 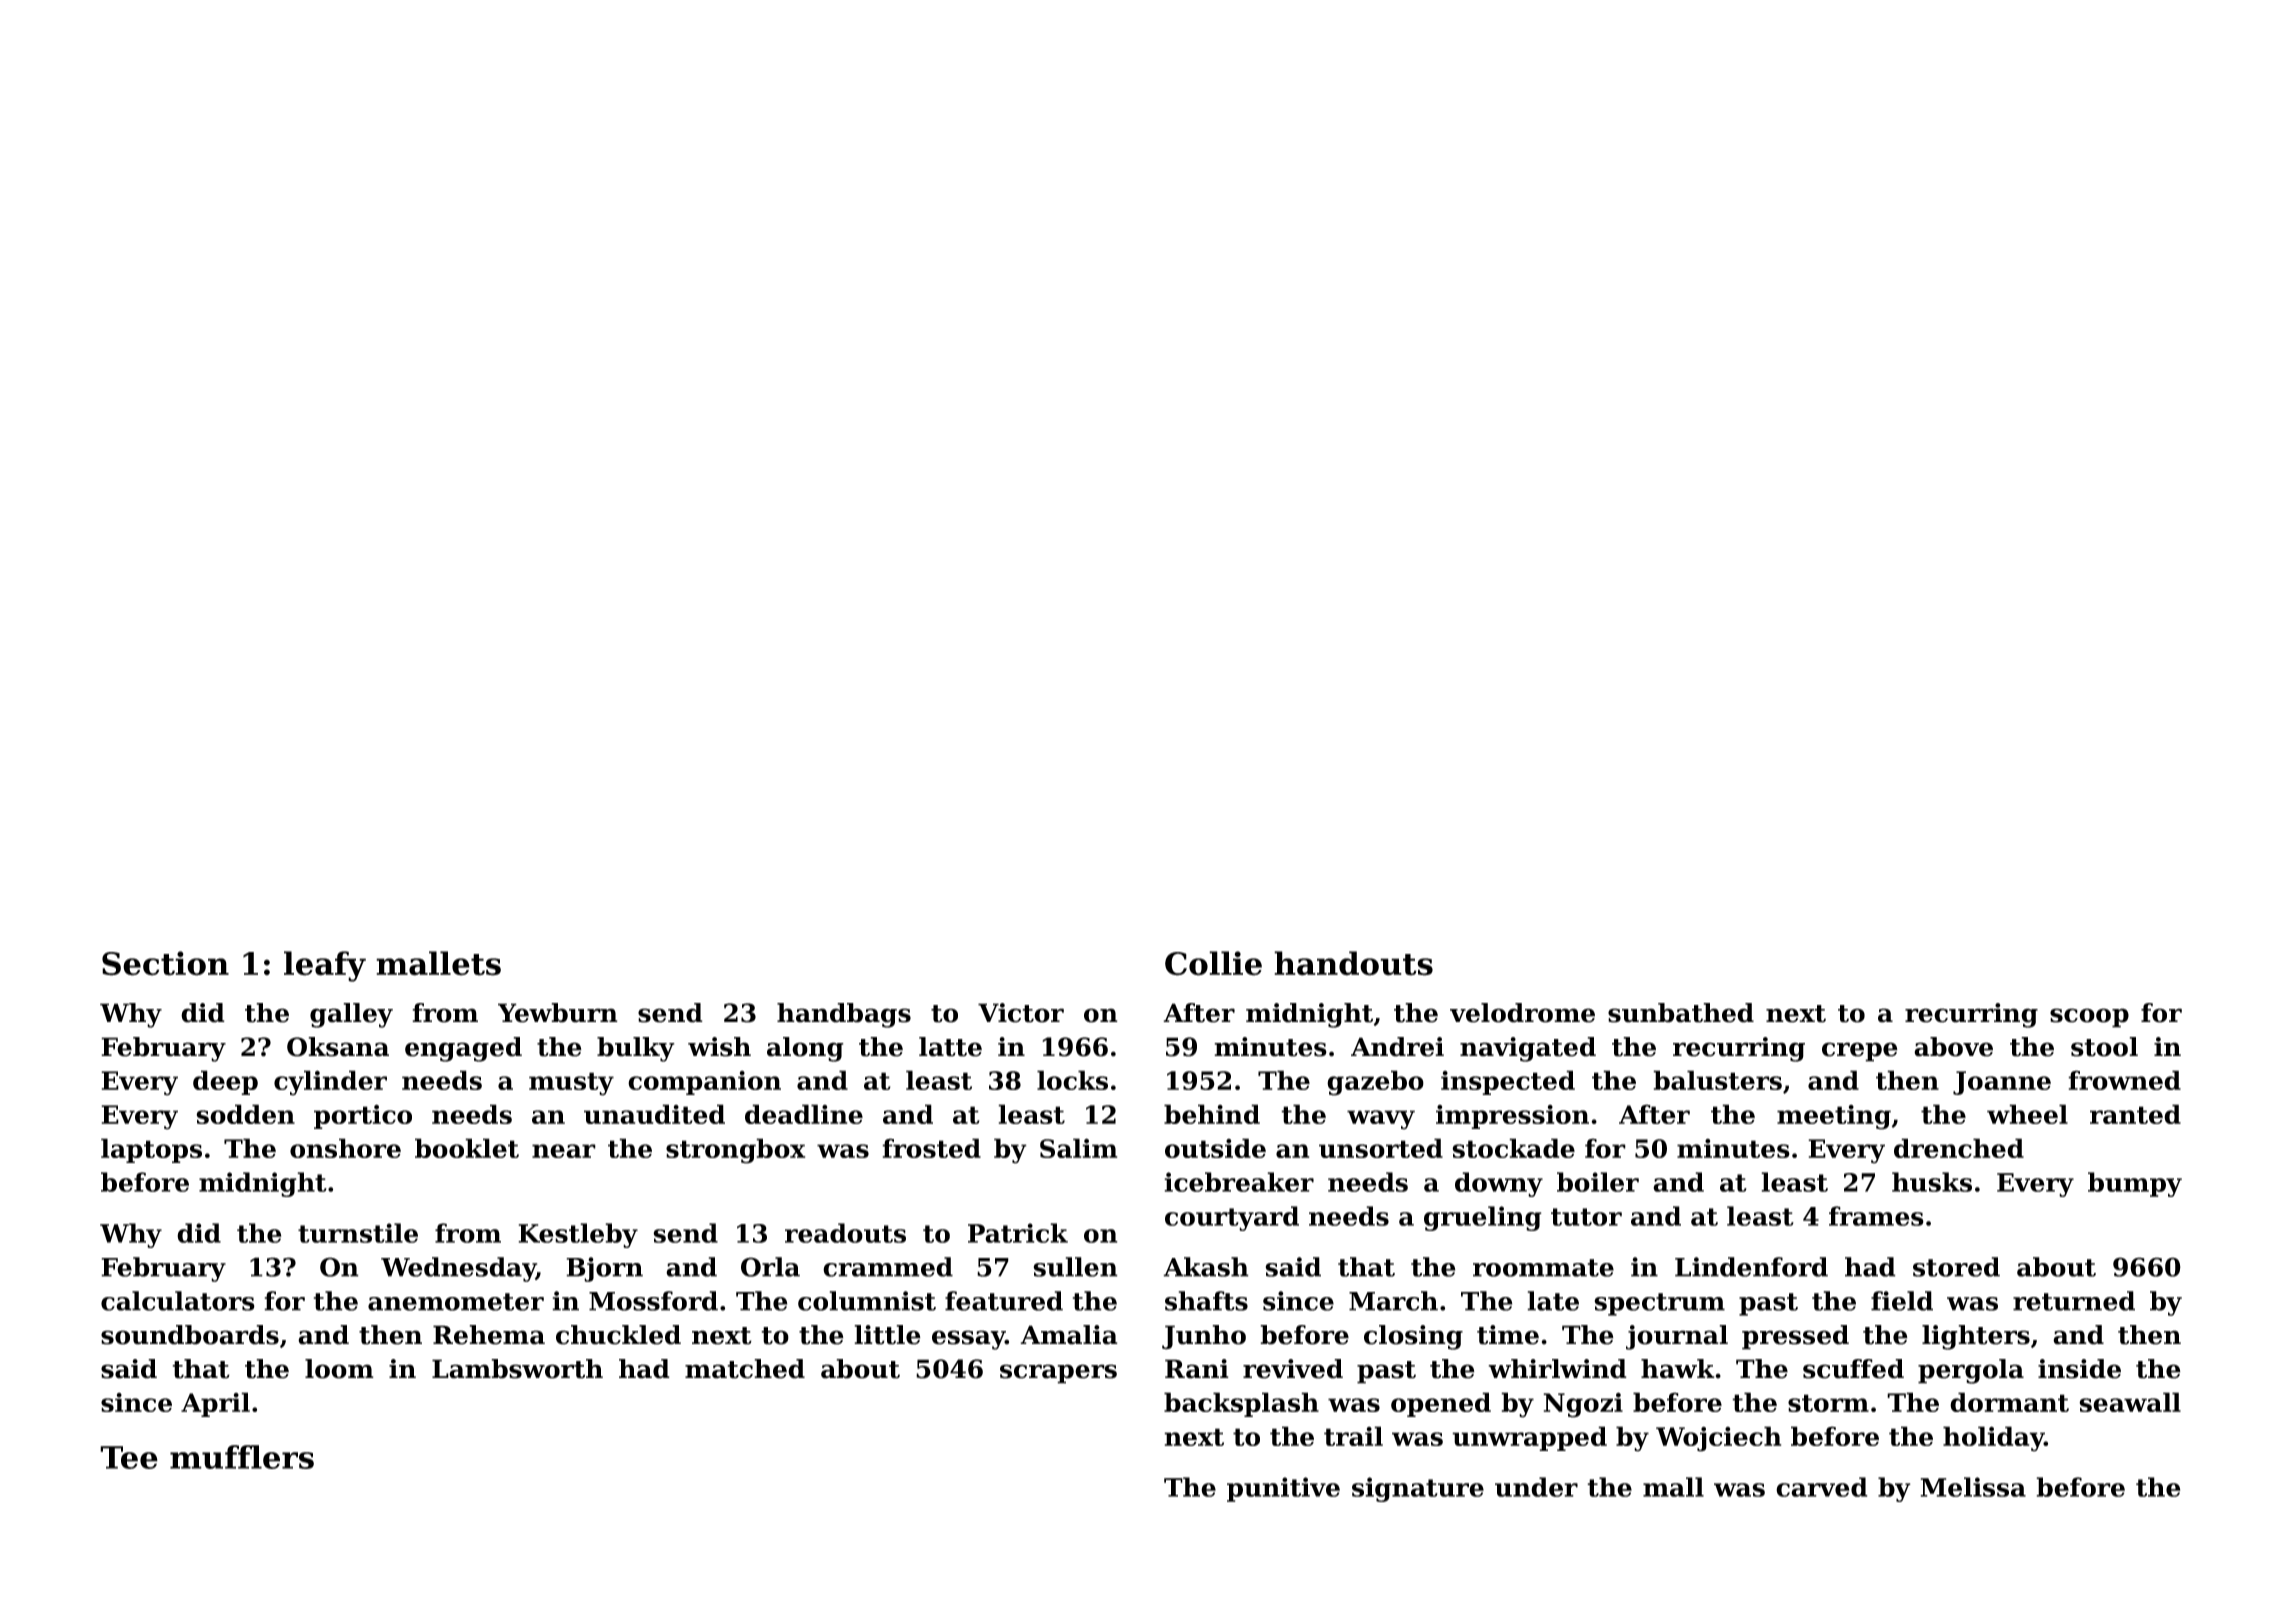 What do you see at coordinates (1973, 1487) in the page?
I see `Melissa` at bounding box center [1973, 1487].
